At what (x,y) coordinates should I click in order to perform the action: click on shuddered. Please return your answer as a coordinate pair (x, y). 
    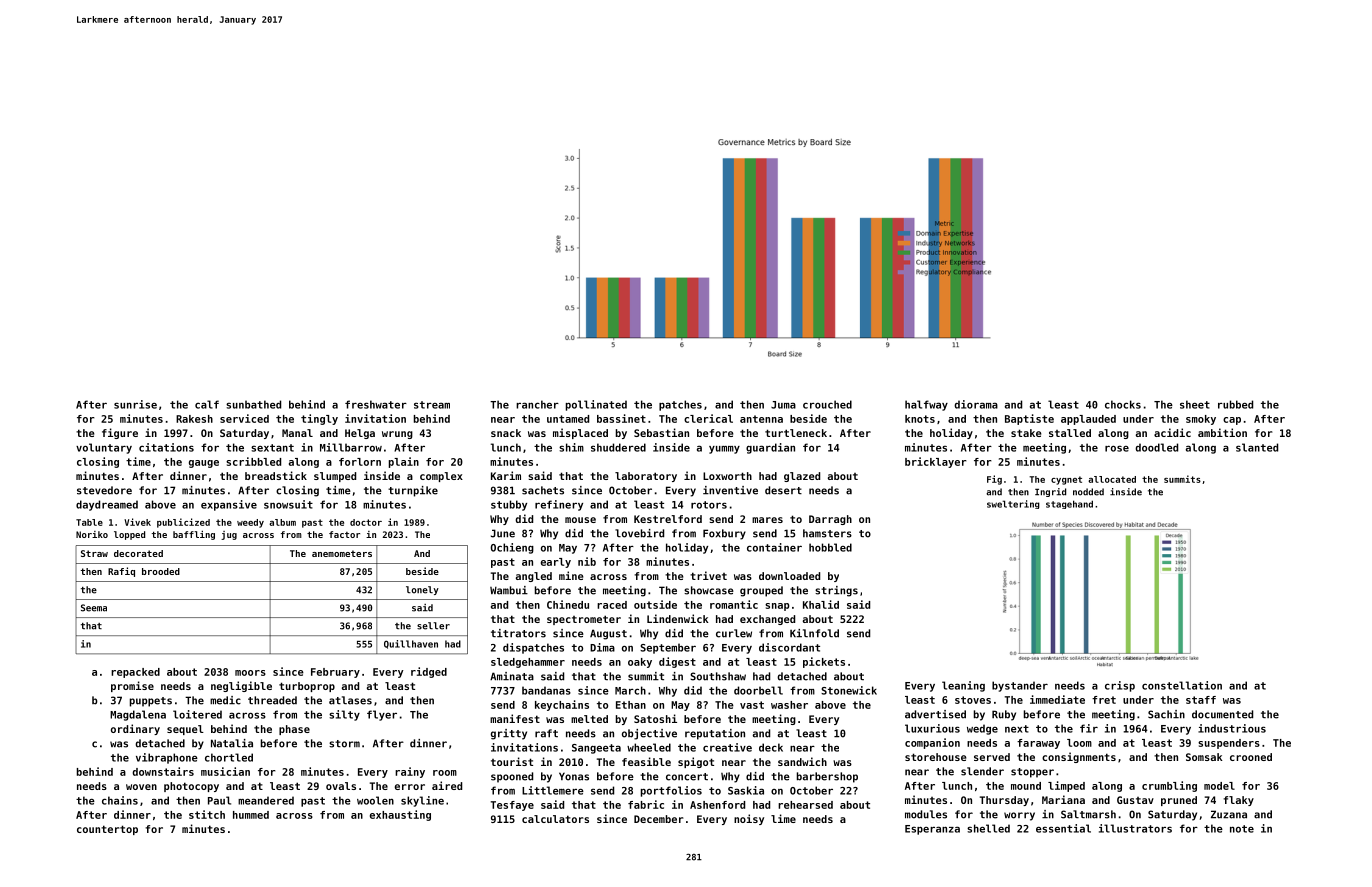
    Looking at the image, I should click on (618, 447).
